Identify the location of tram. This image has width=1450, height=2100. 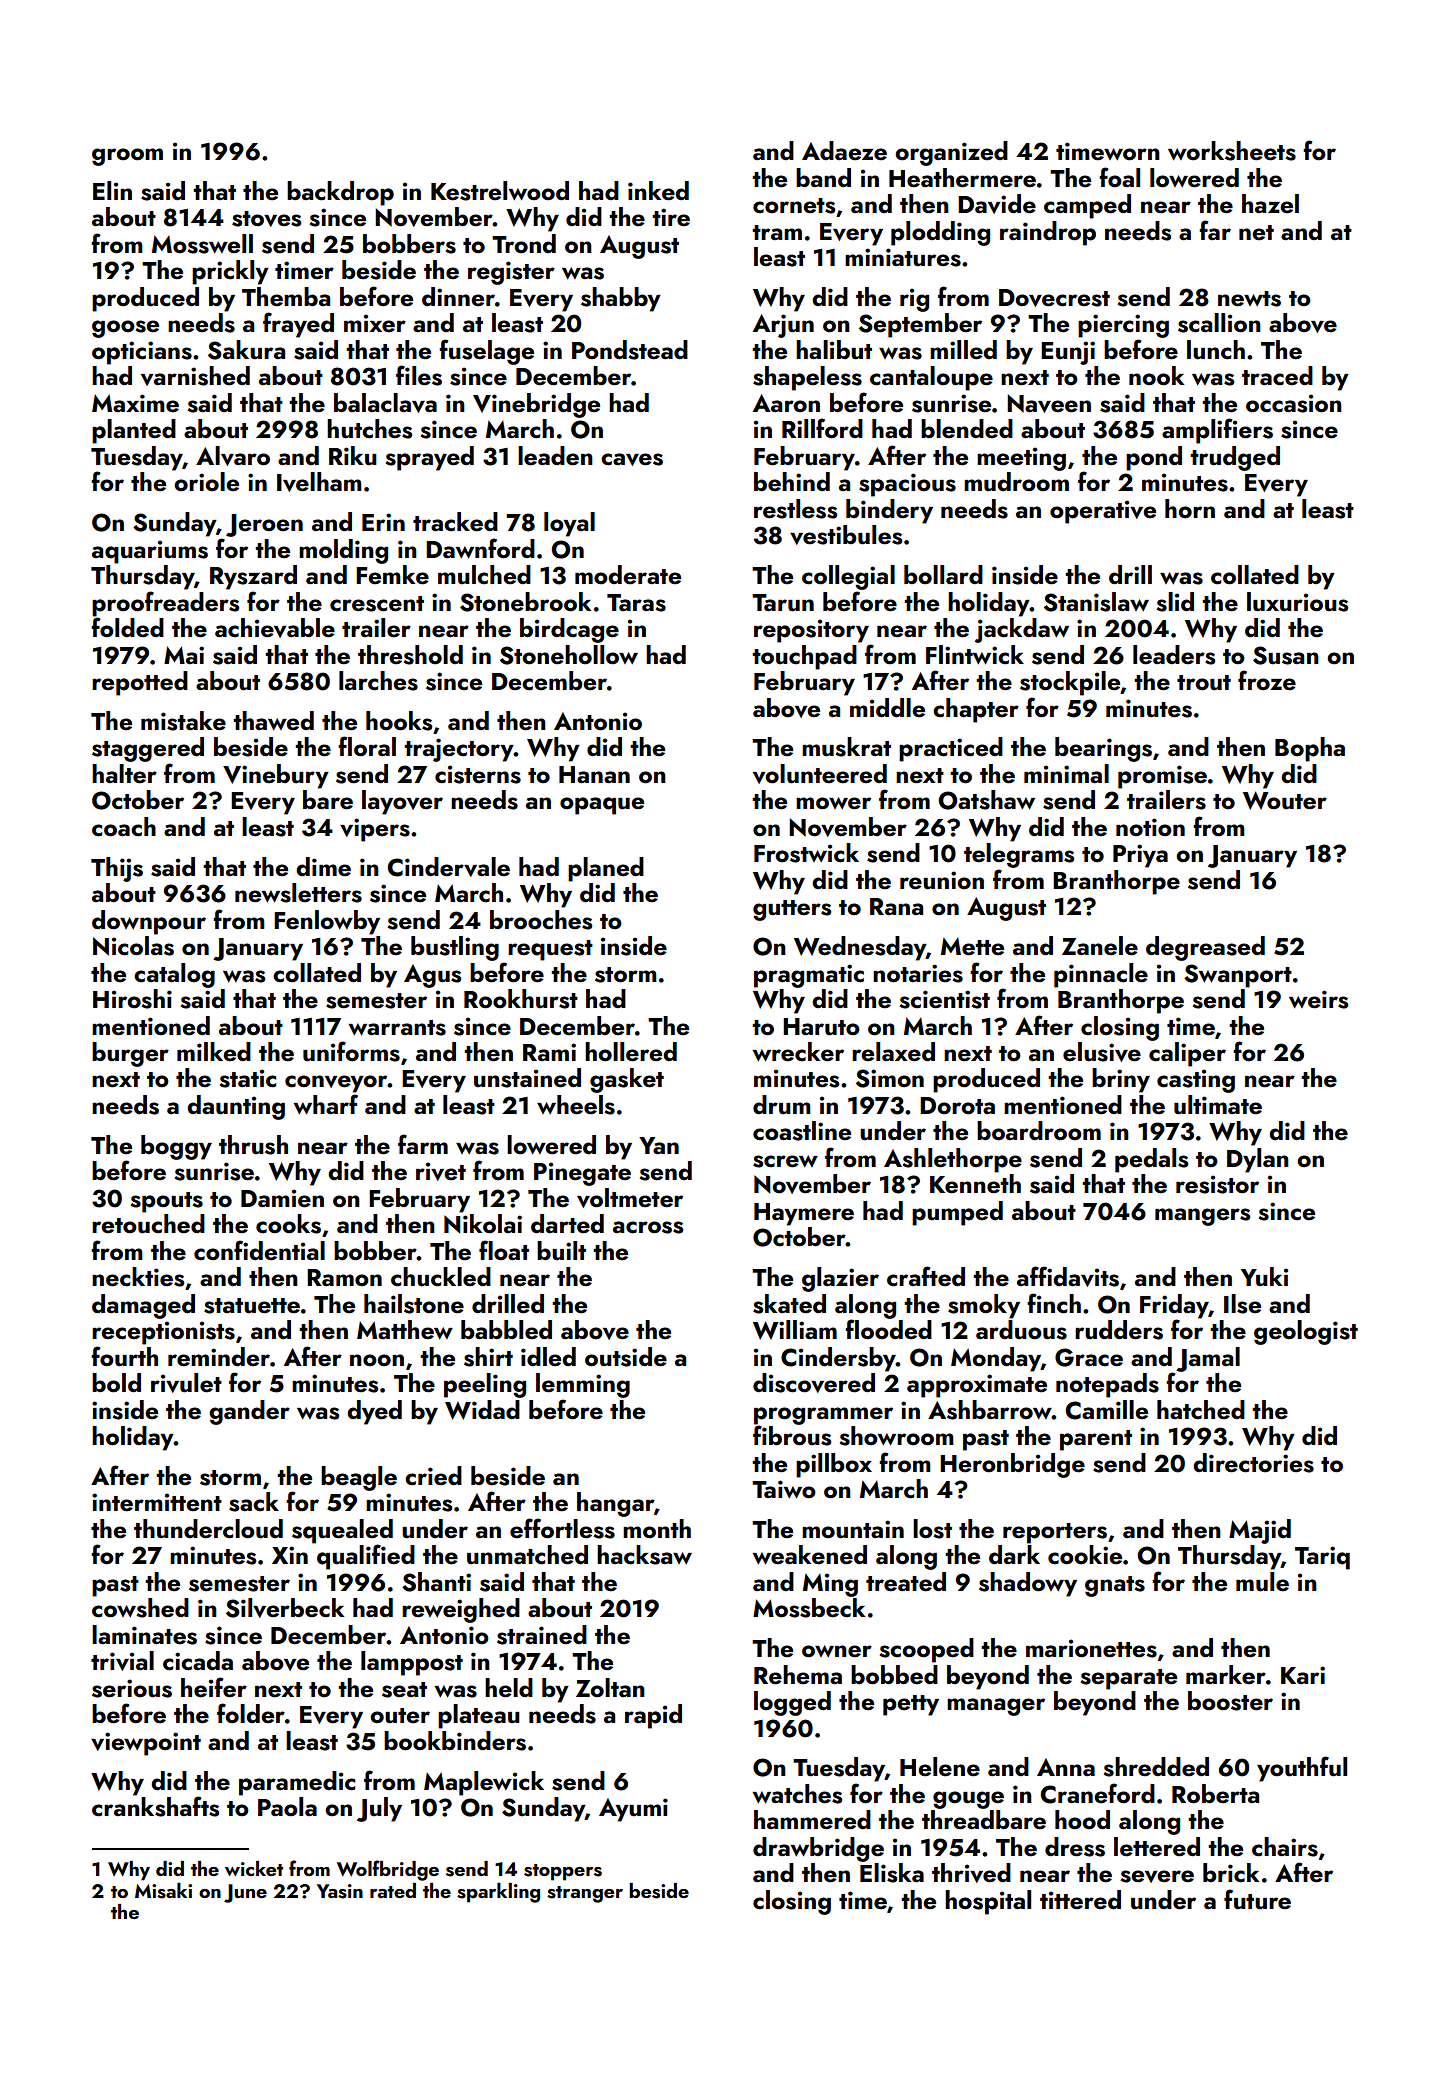
(777, 232).
